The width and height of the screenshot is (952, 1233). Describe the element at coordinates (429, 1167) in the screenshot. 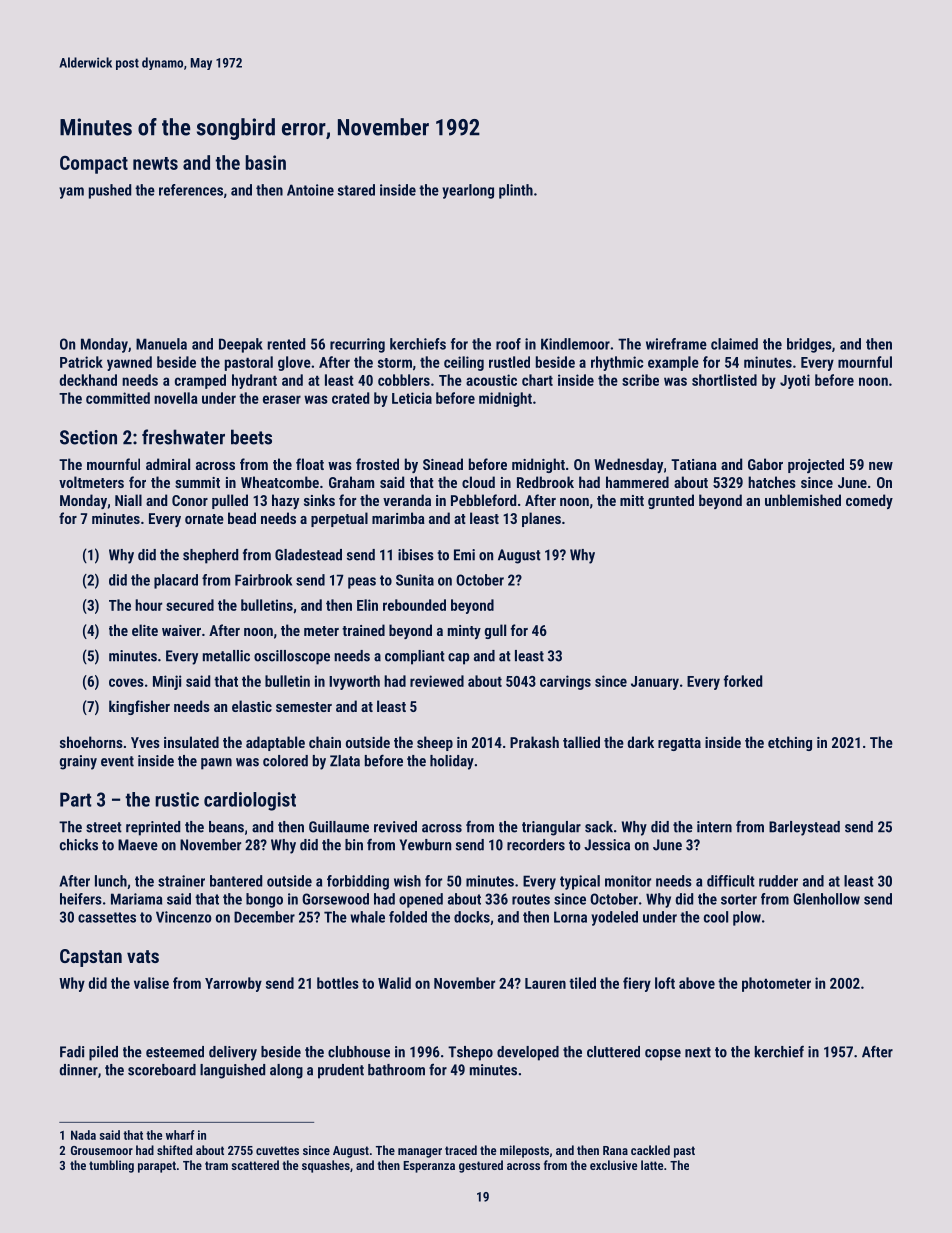

I see `Esperanza` at that location.
